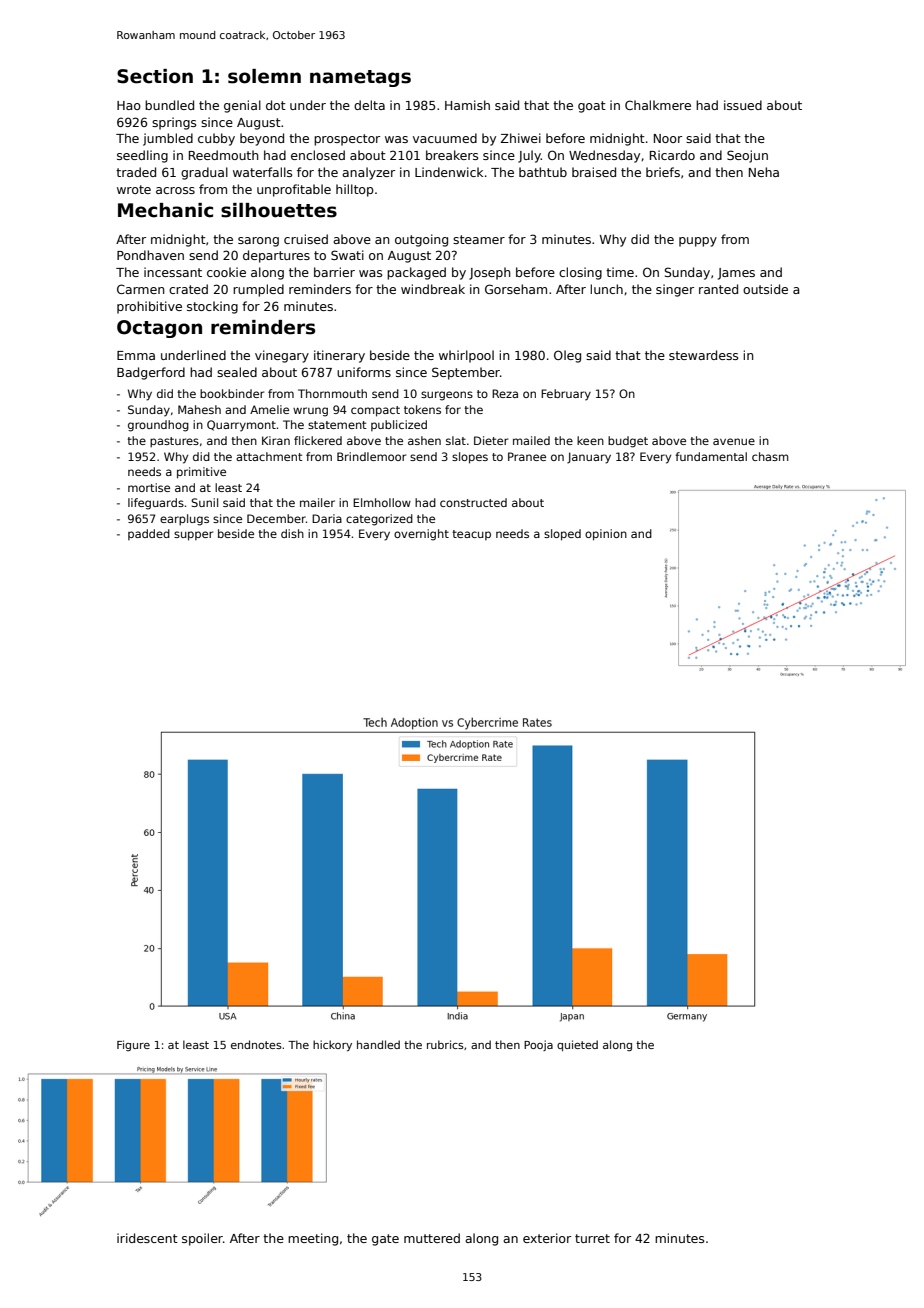 The image size is (924, 1308). I want to click on dot, so click(276, 105).
